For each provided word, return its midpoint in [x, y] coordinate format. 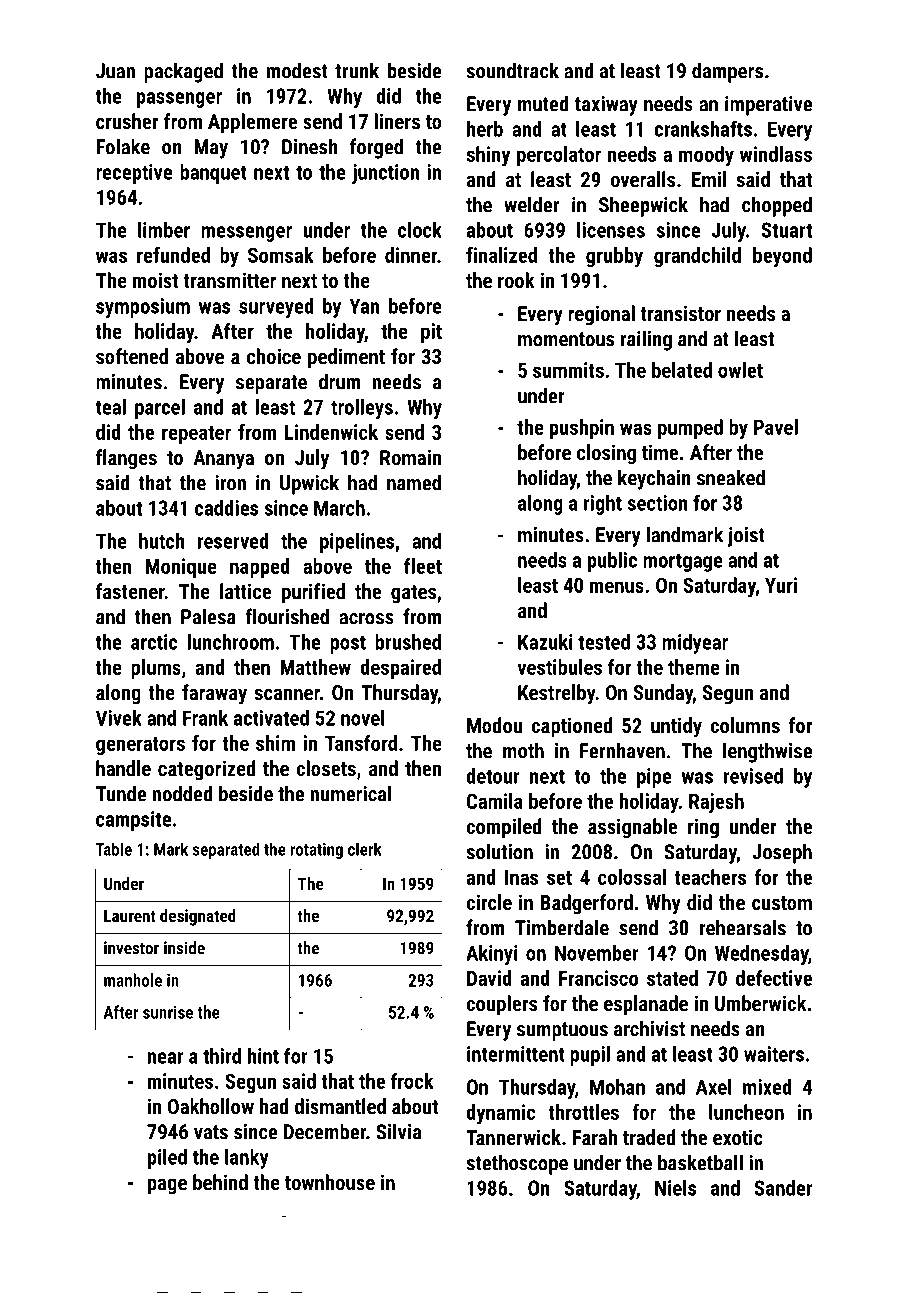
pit [431, 333]
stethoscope [517, 1164]
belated [682, 370]
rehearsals [743, 927]
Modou [494, 725]
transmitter [229, 280]
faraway [214, 694]
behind [220, 1182]
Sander [783, 1188]
